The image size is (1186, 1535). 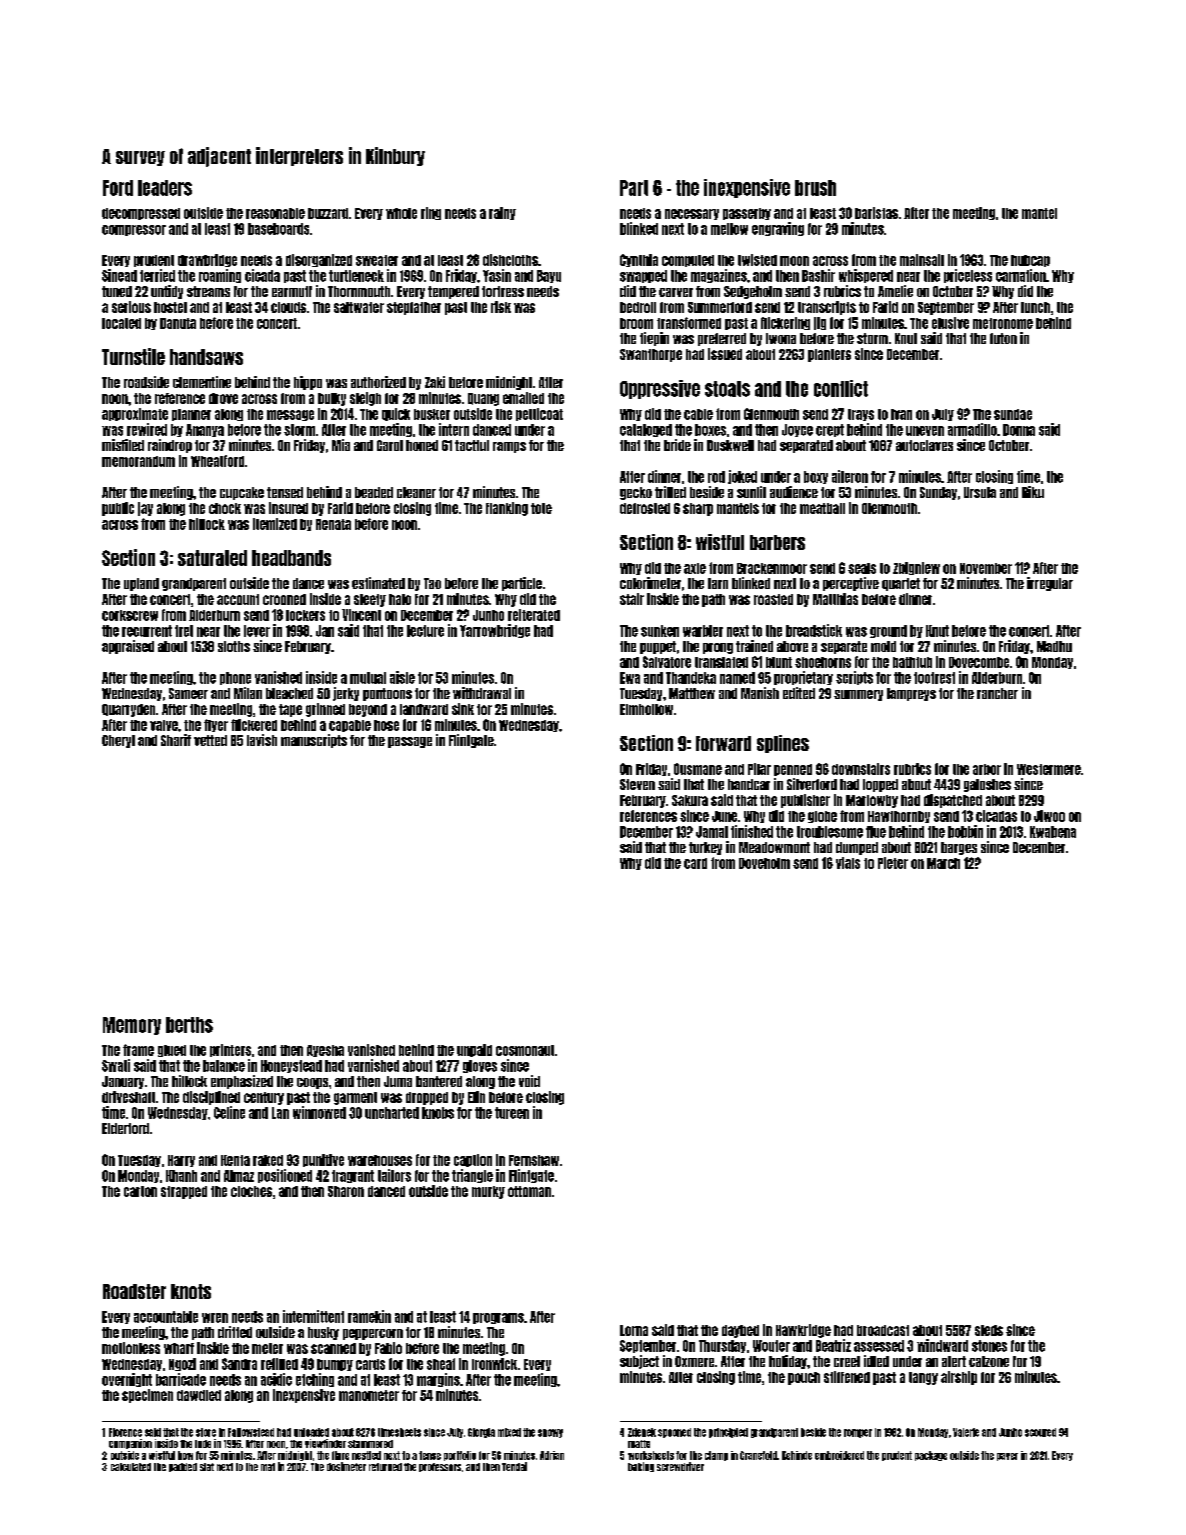 I want to click on jig, so click(x=820, y=323).
